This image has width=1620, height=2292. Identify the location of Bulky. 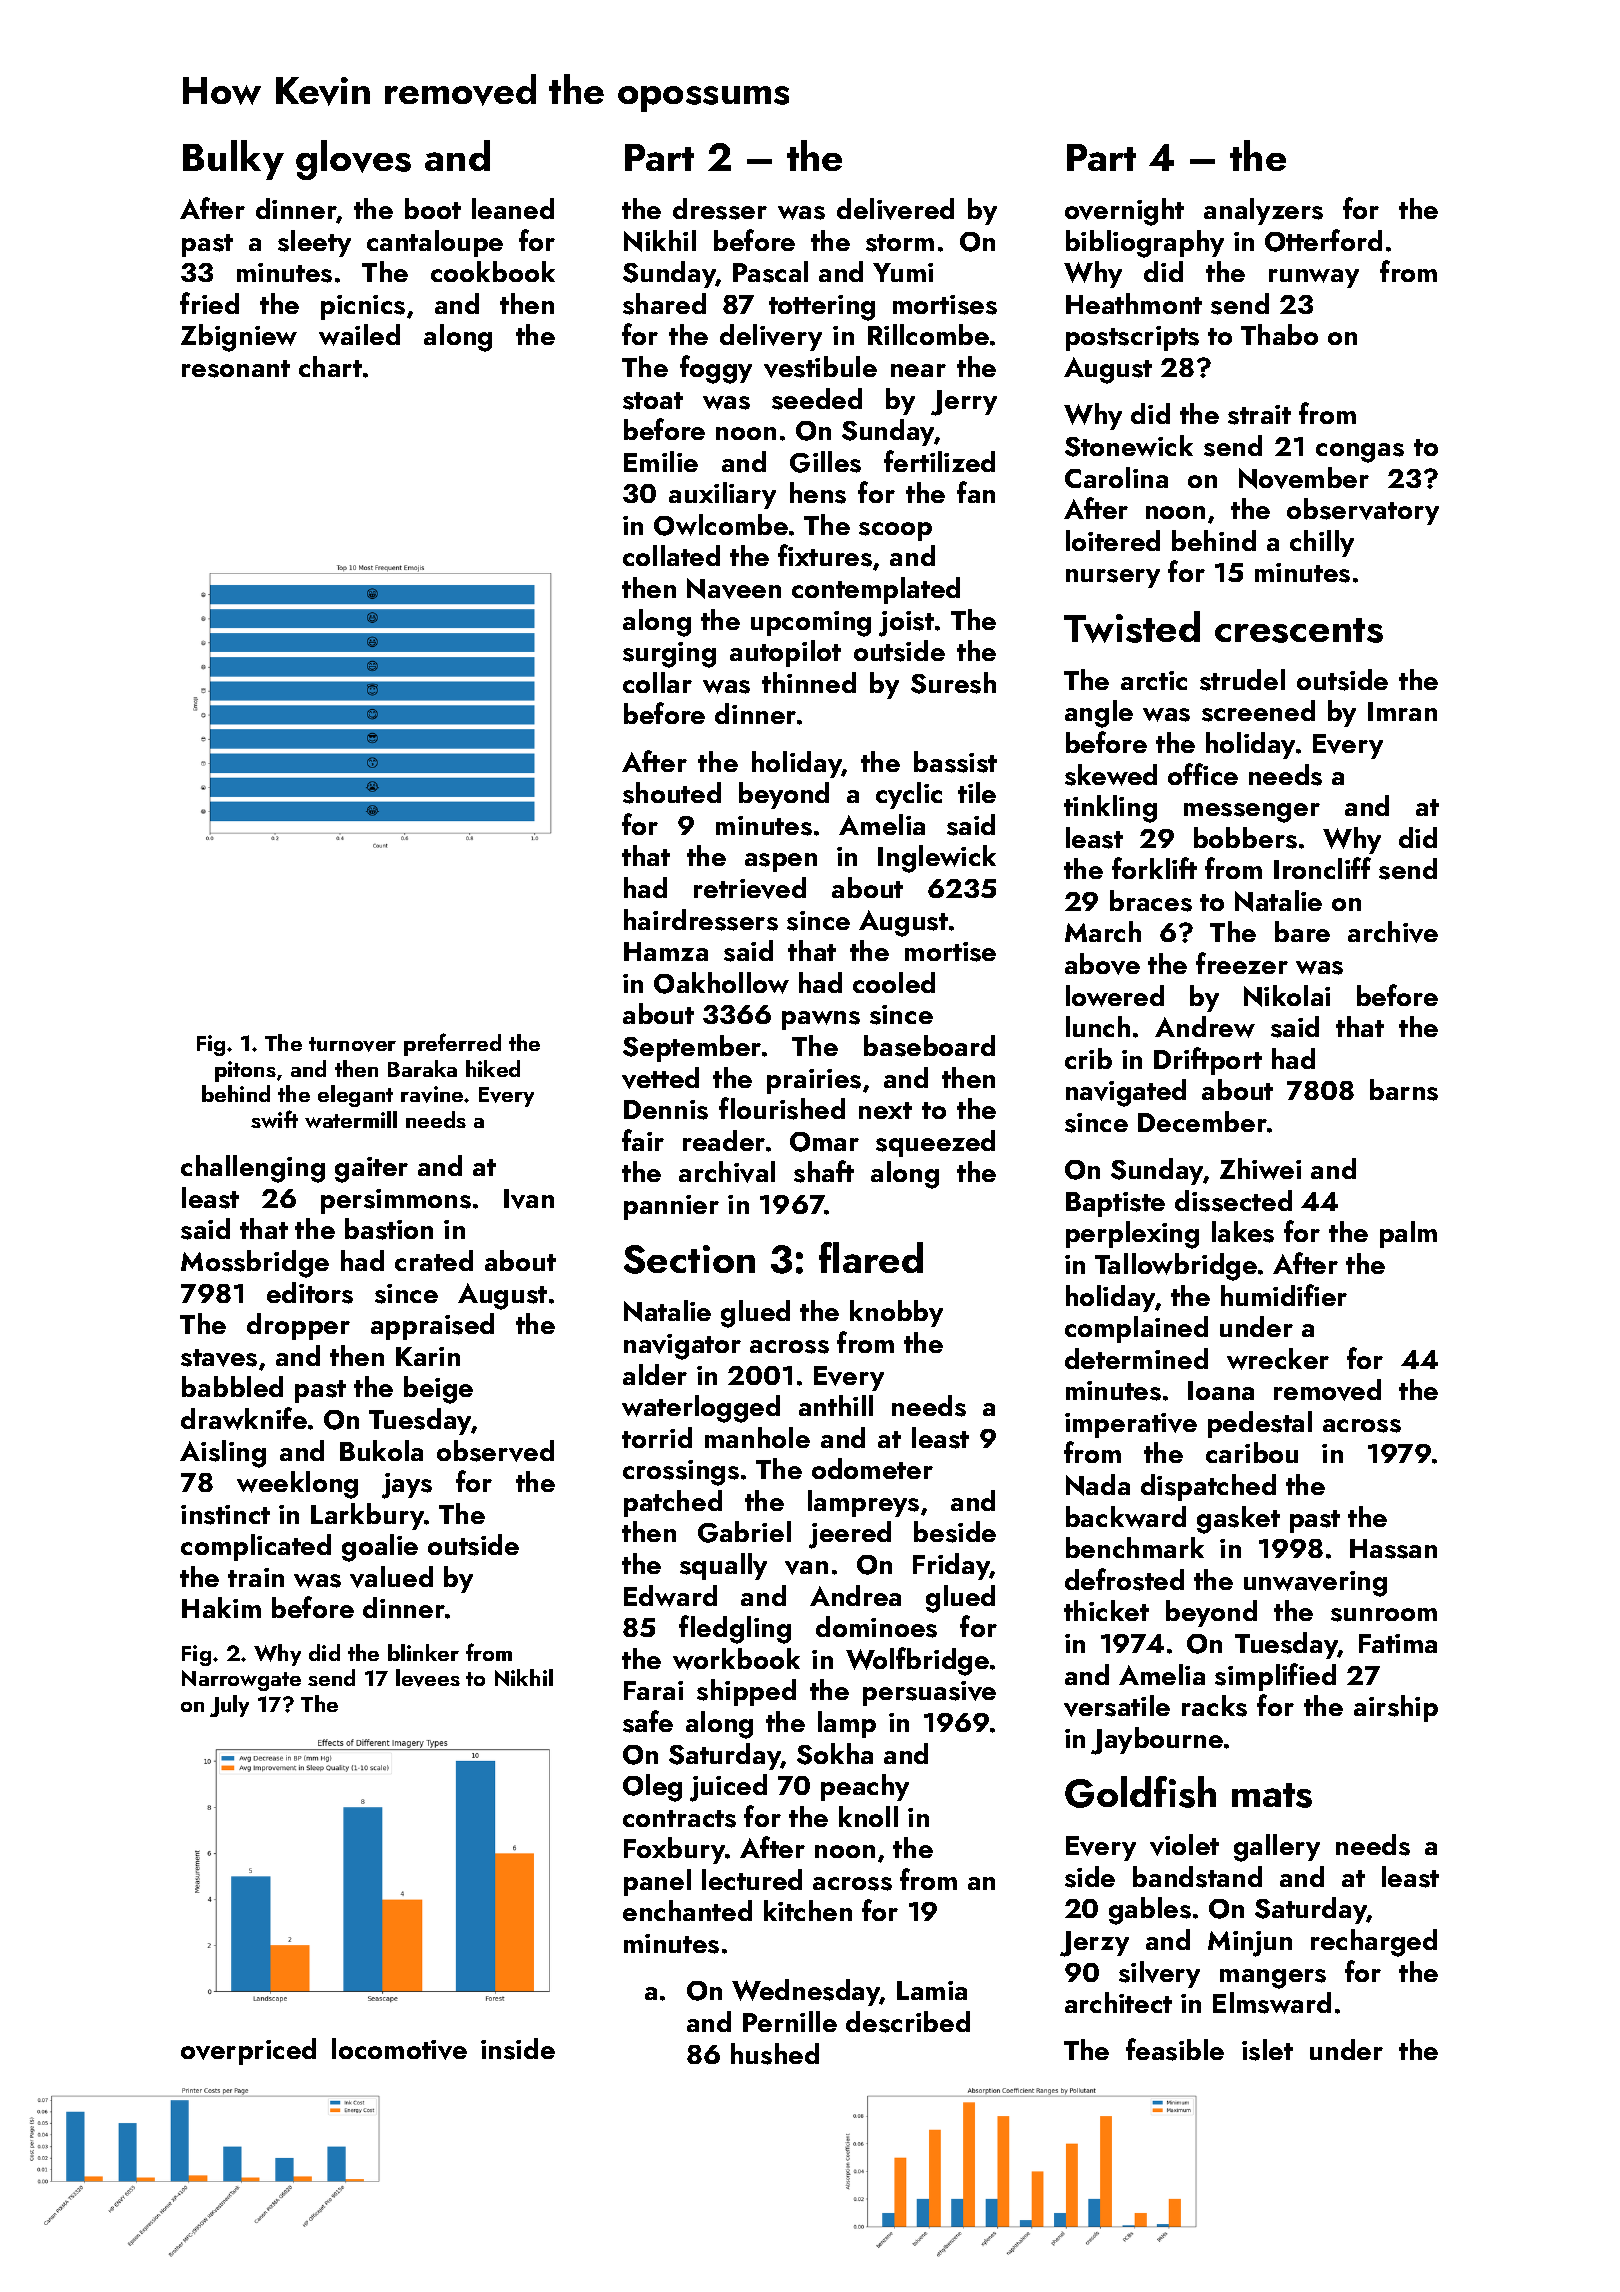
(233, 160).
